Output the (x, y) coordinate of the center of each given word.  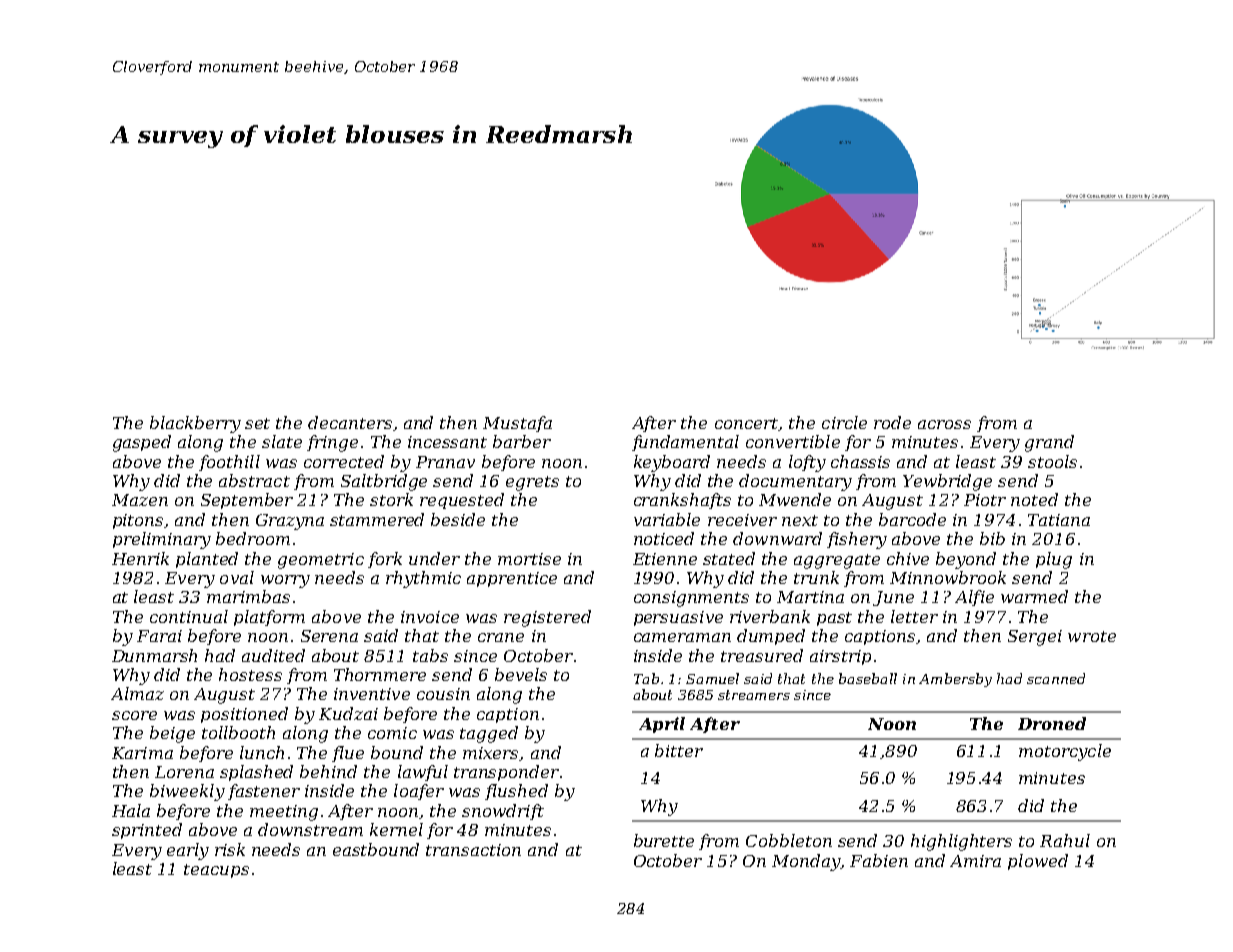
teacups (216, 871)
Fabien (879, 860)
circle (844, 422)
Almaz (137, 693)
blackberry (195, 424)
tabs (430, 655)
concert (746, 423)
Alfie (974, 598)
